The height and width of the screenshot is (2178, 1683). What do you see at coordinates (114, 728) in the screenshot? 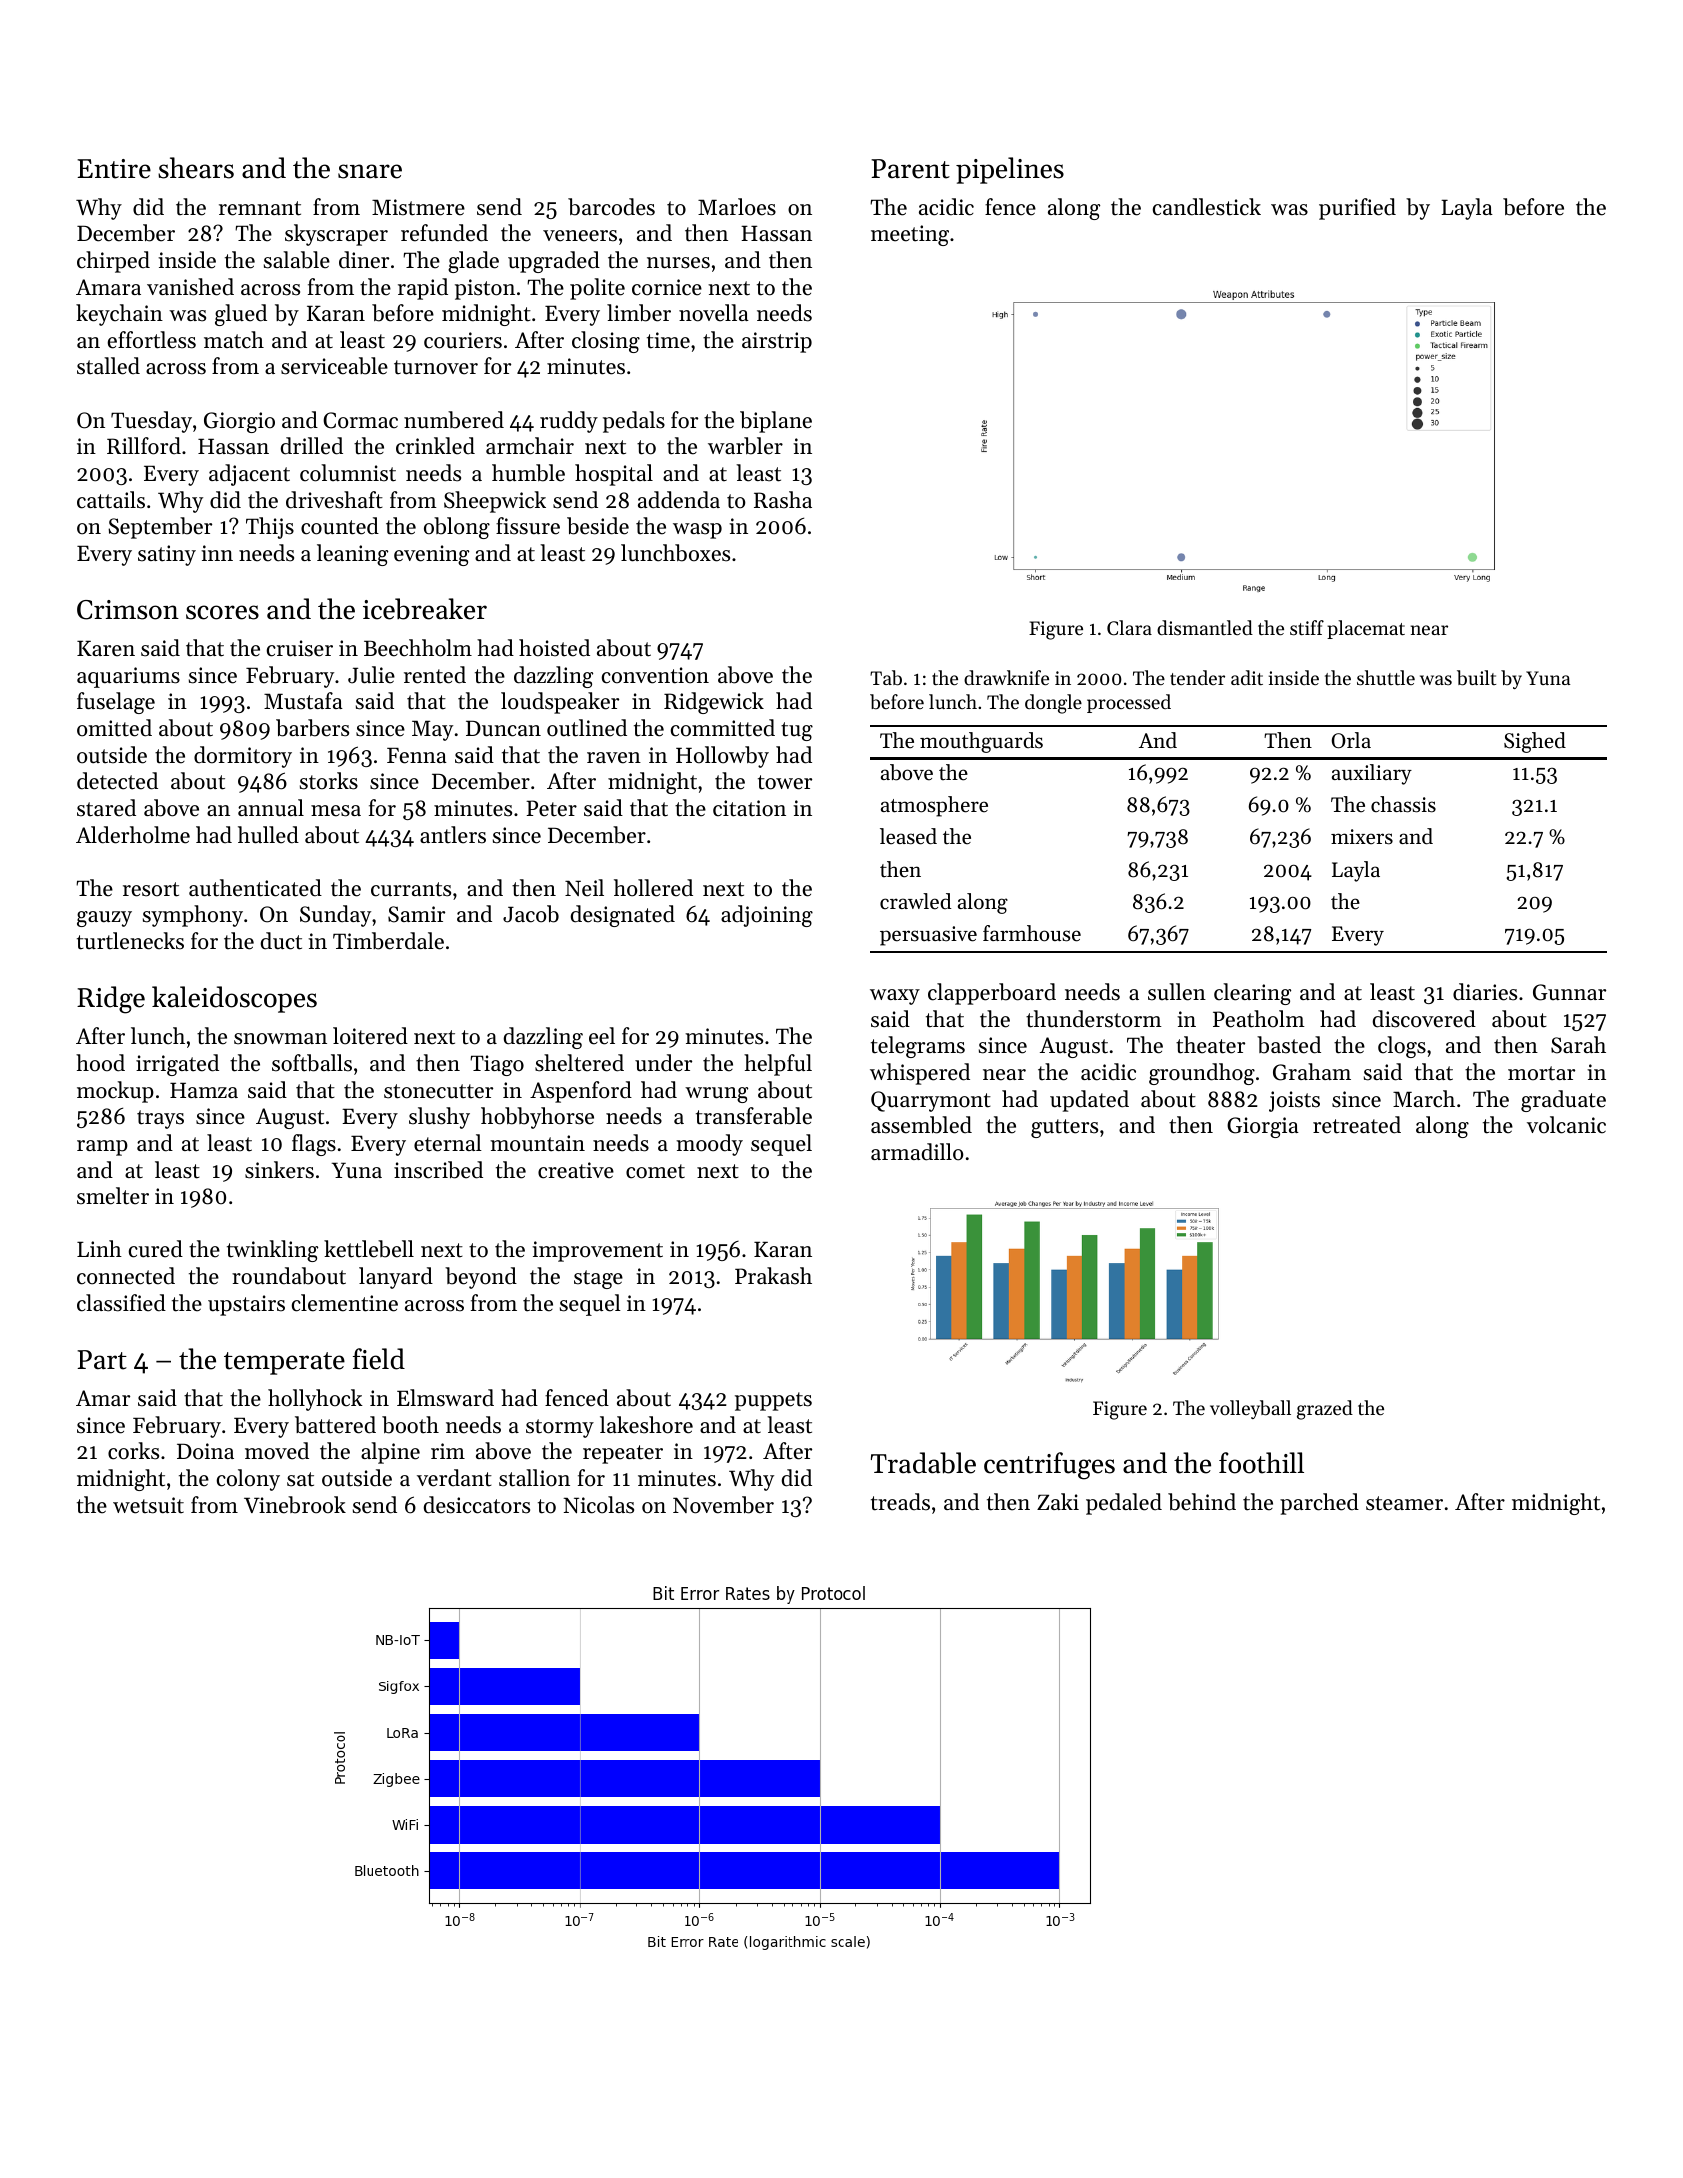
I see `omitted` at bounding box center [114, 728].
